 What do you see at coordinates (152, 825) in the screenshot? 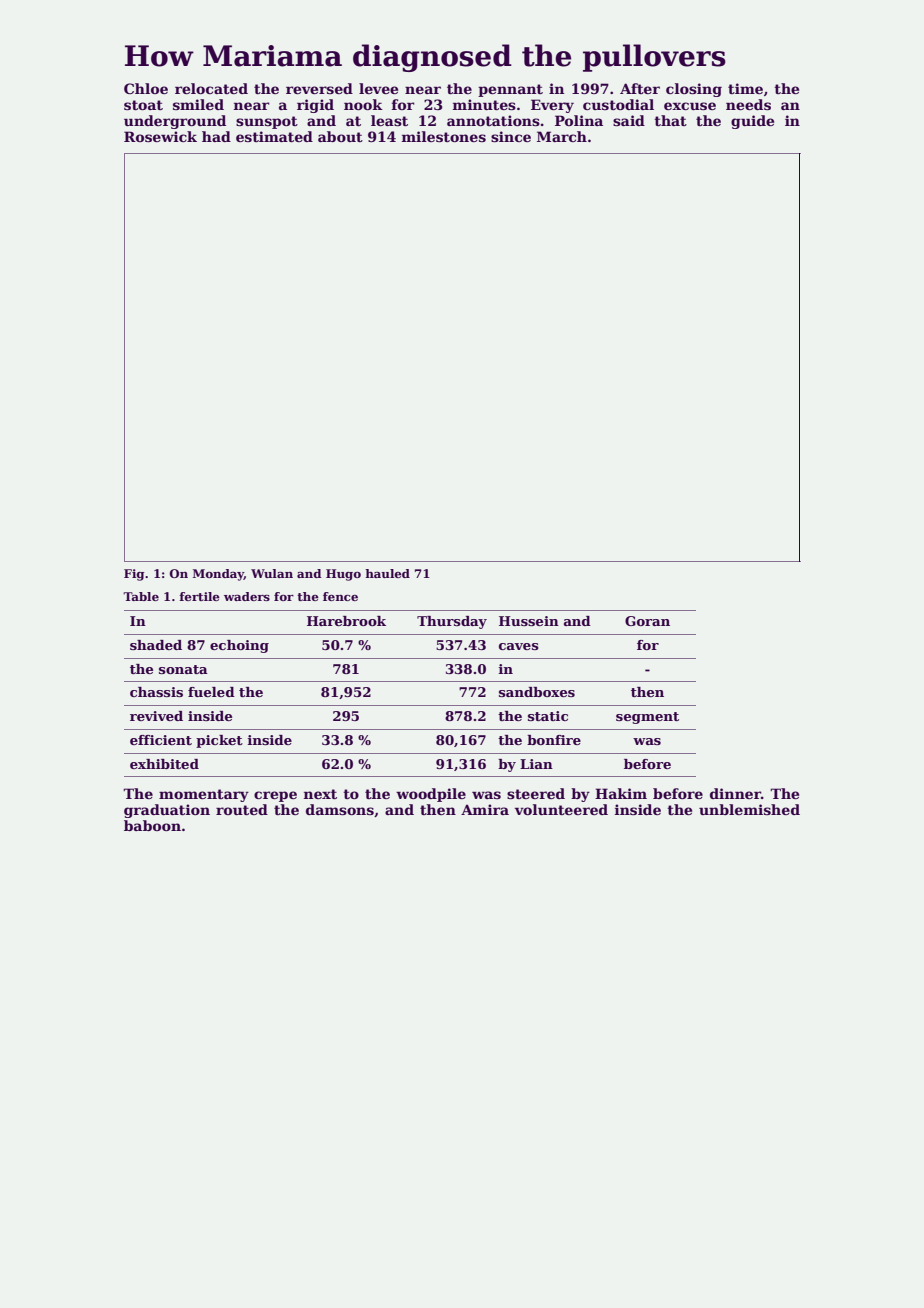
I see `baboon` at bounding box center [152, 825].
